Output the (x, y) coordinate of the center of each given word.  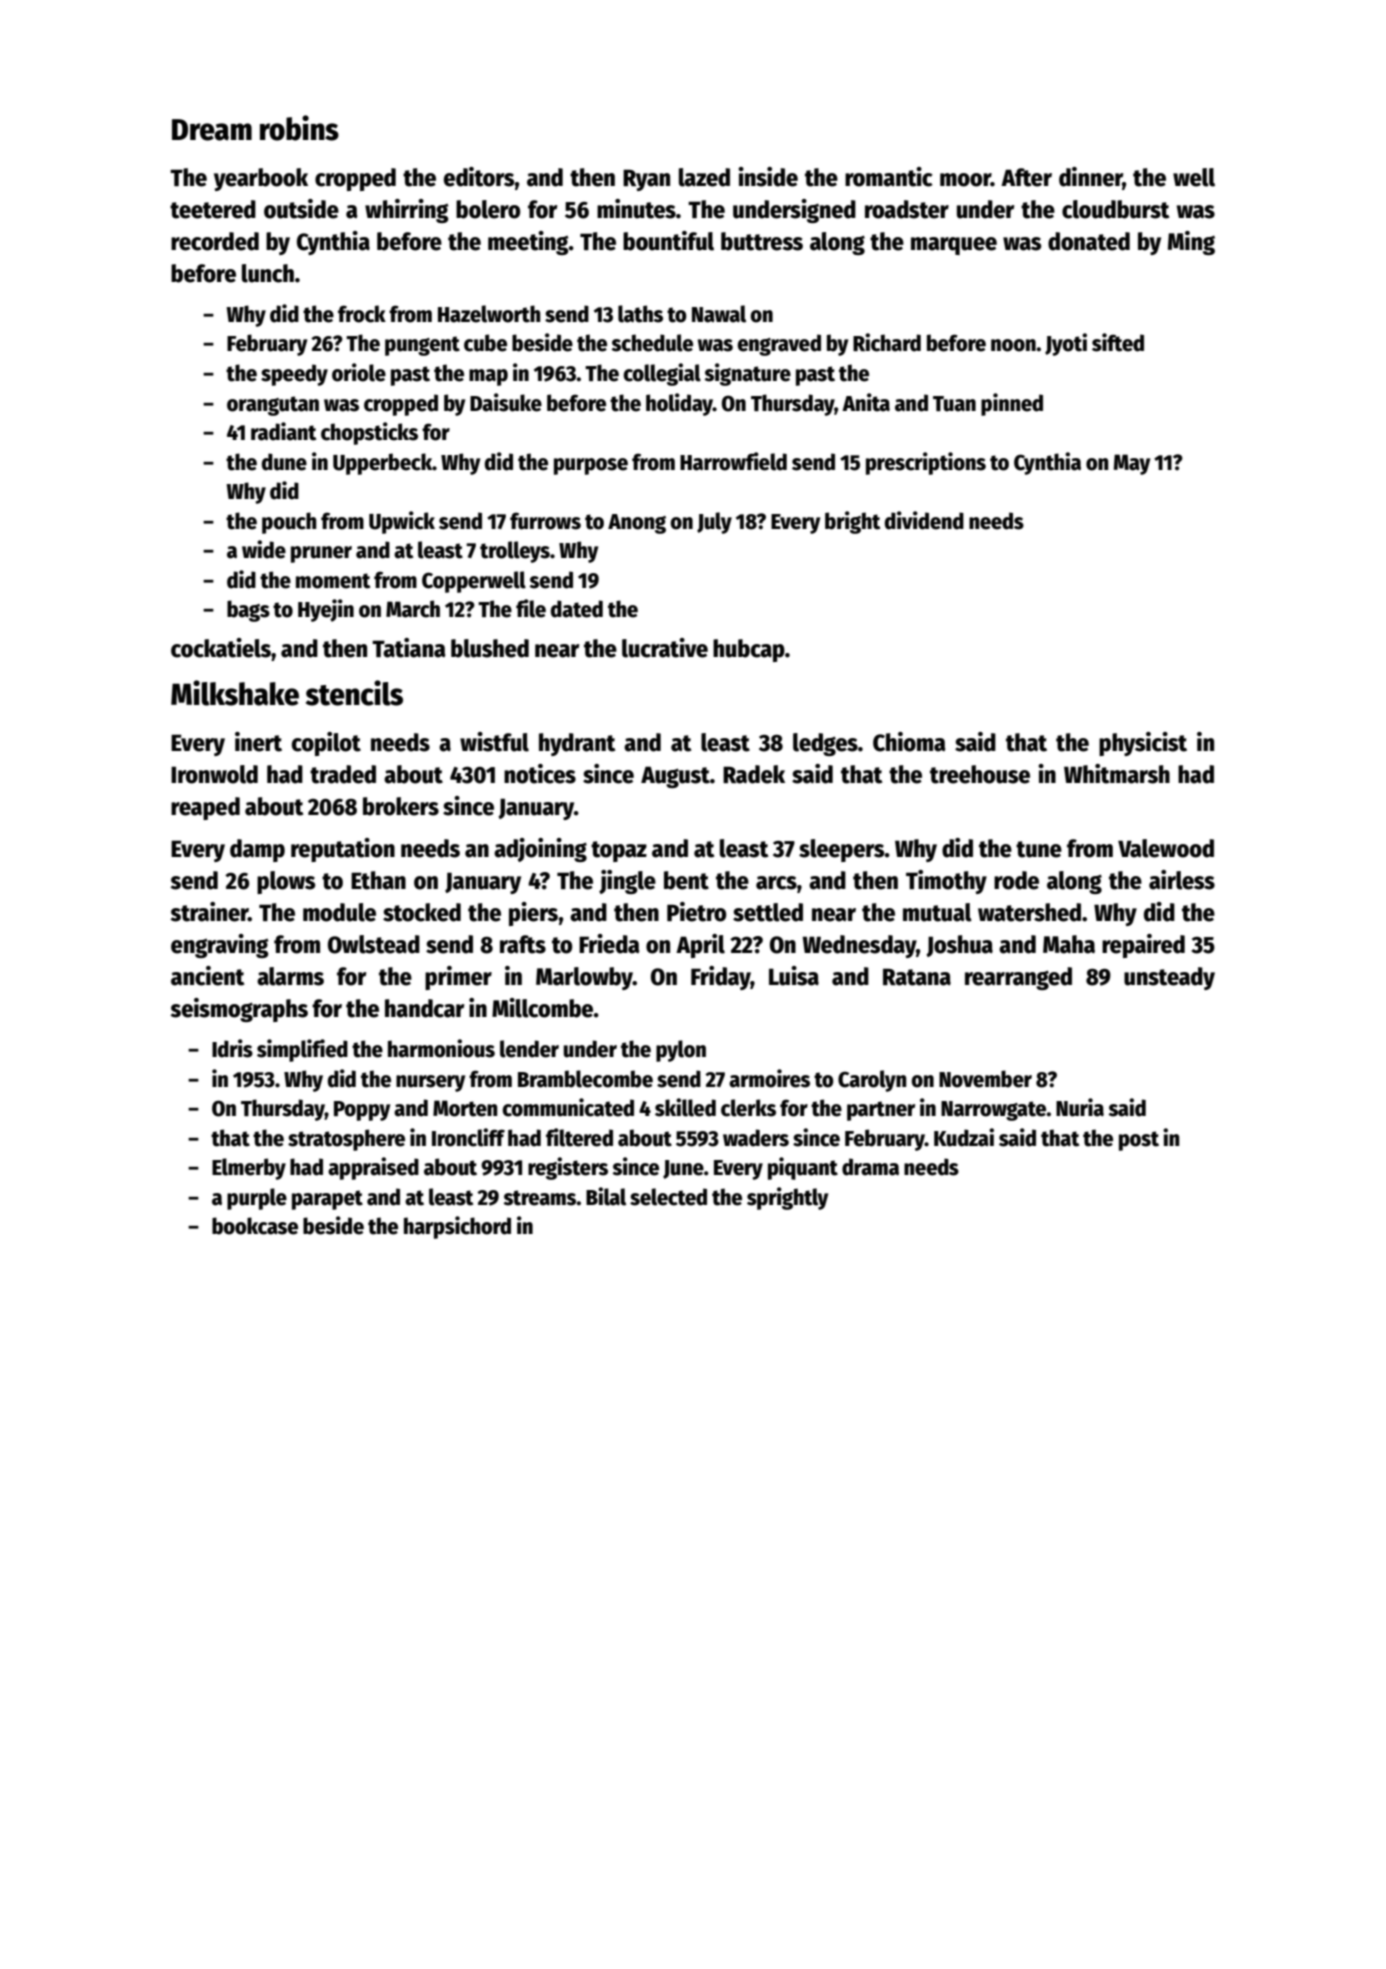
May (1132, 464)
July (714, 523)
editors (479, 177)
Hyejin (326, 610)
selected (668, 1197)
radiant (283, 431)
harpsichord (457, 1227)
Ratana (917, 977)
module (339, 912)
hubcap (749, 650)
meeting (528, 243)
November (985, 1079)
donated (1089, 241)
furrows (545, 521)
